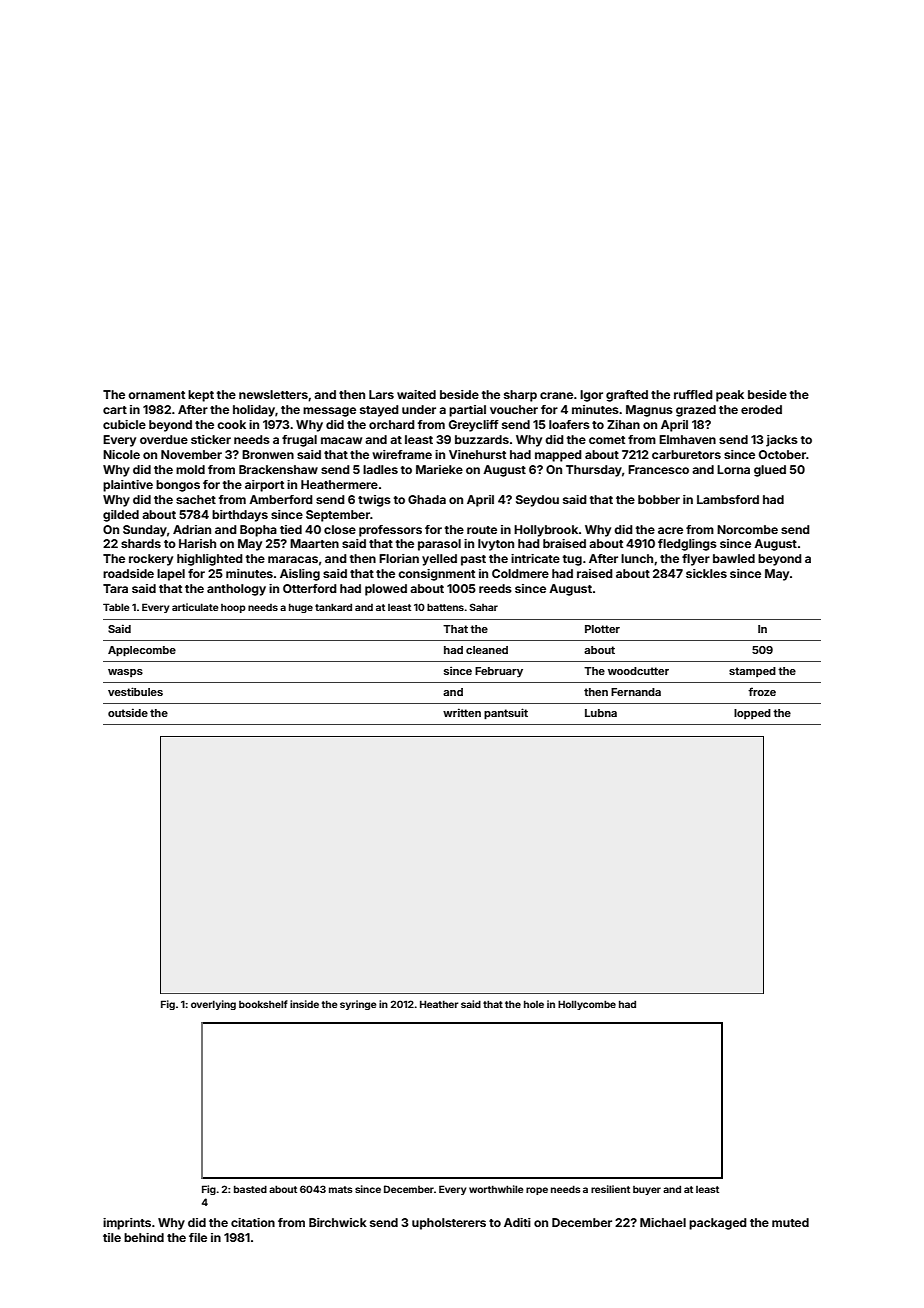 The image size is (924, 1308). What do you see at coordinates (517, 1222) in the image?
I see `Aditi` at bounding box center [517, 1222].
